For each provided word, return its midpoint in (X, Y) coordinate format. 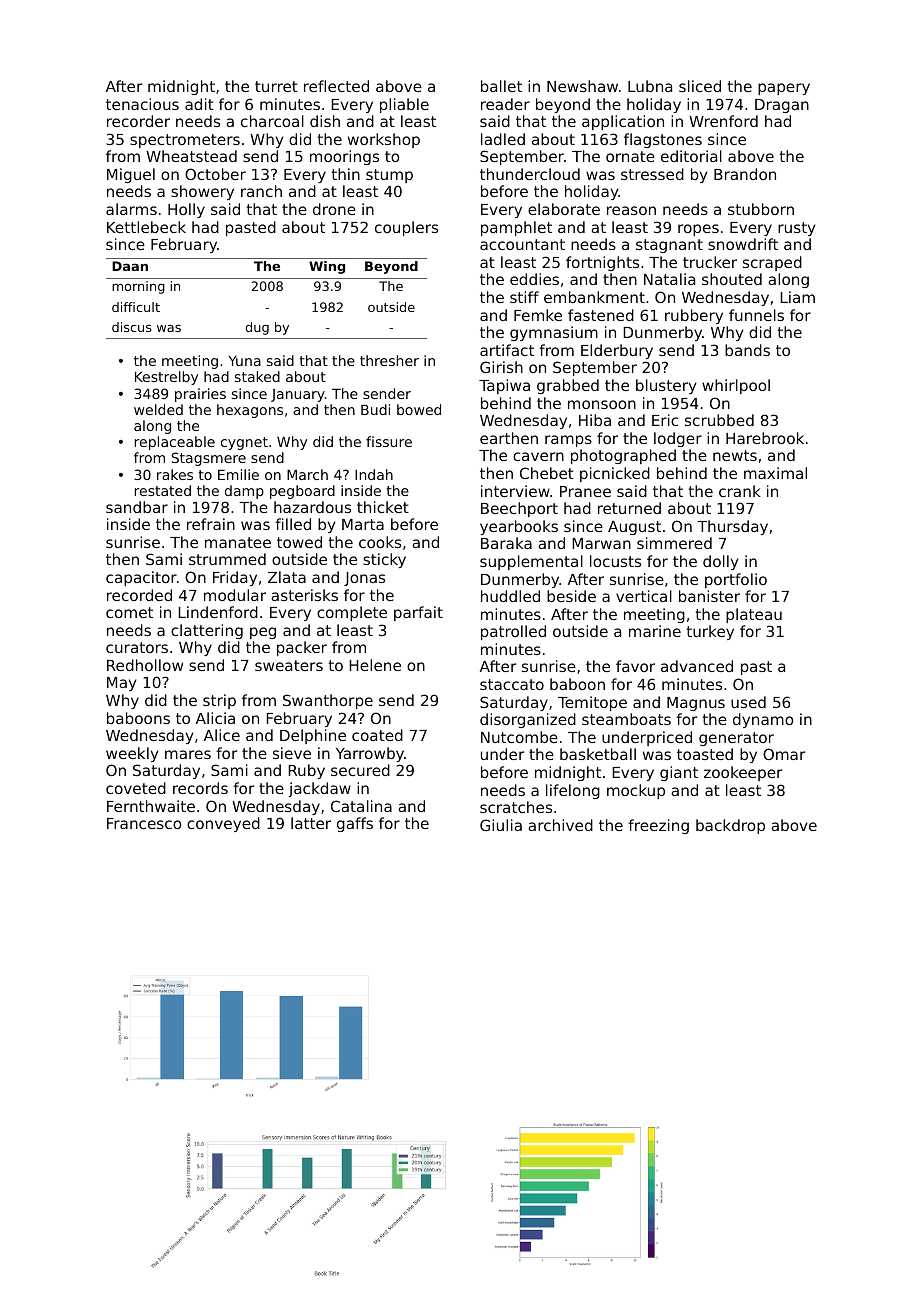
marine (655, 631)
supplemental (531, 562)
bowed (419, 409)
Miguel (131, 175)
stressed (652, 174)
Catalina (361, 806)
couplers (406, 228)
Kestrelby (166, 378)
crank (740, 491)
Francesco (144, 823)
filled (293, 524)
